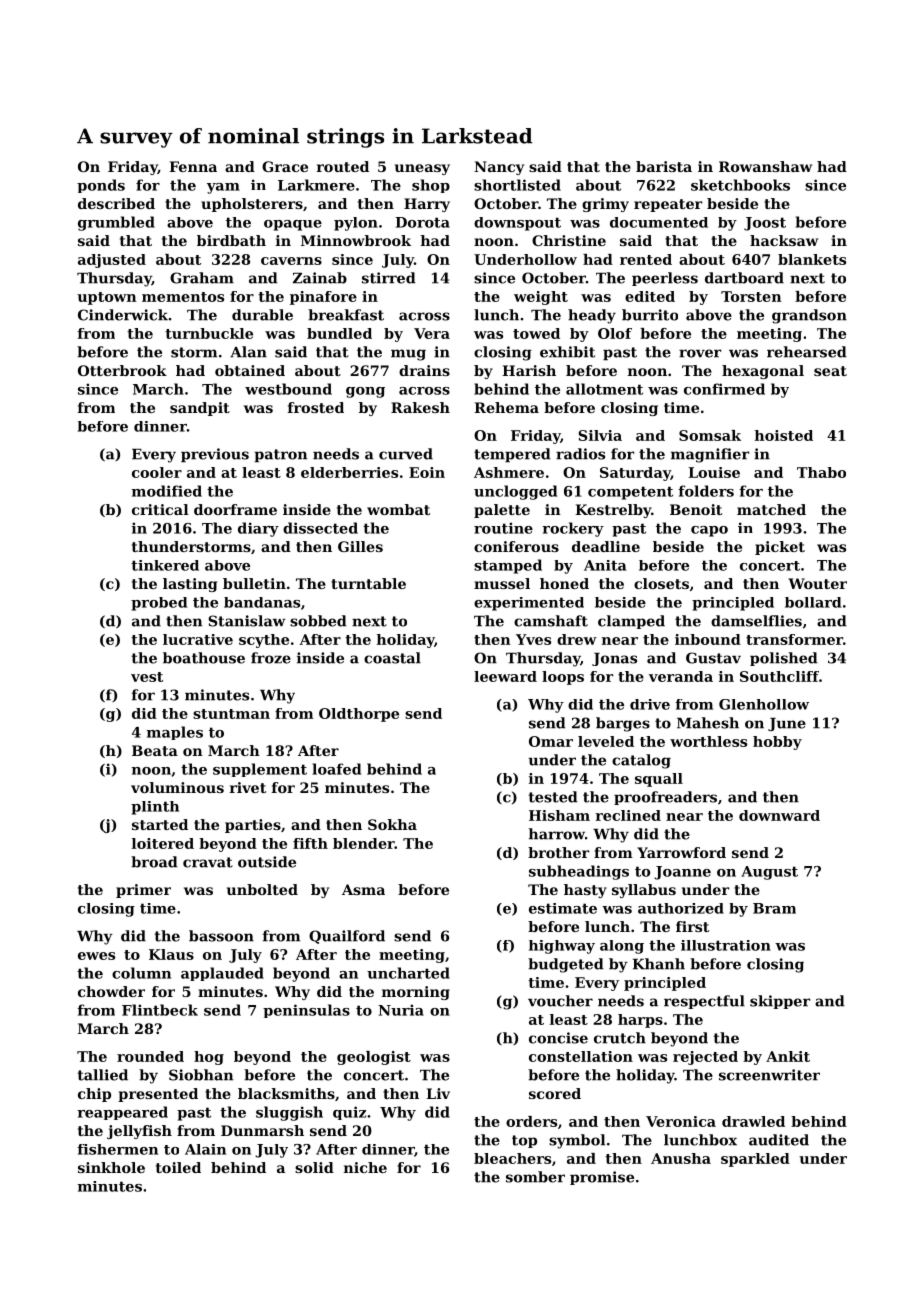  I want to click on wombat, so click(398, 509).
